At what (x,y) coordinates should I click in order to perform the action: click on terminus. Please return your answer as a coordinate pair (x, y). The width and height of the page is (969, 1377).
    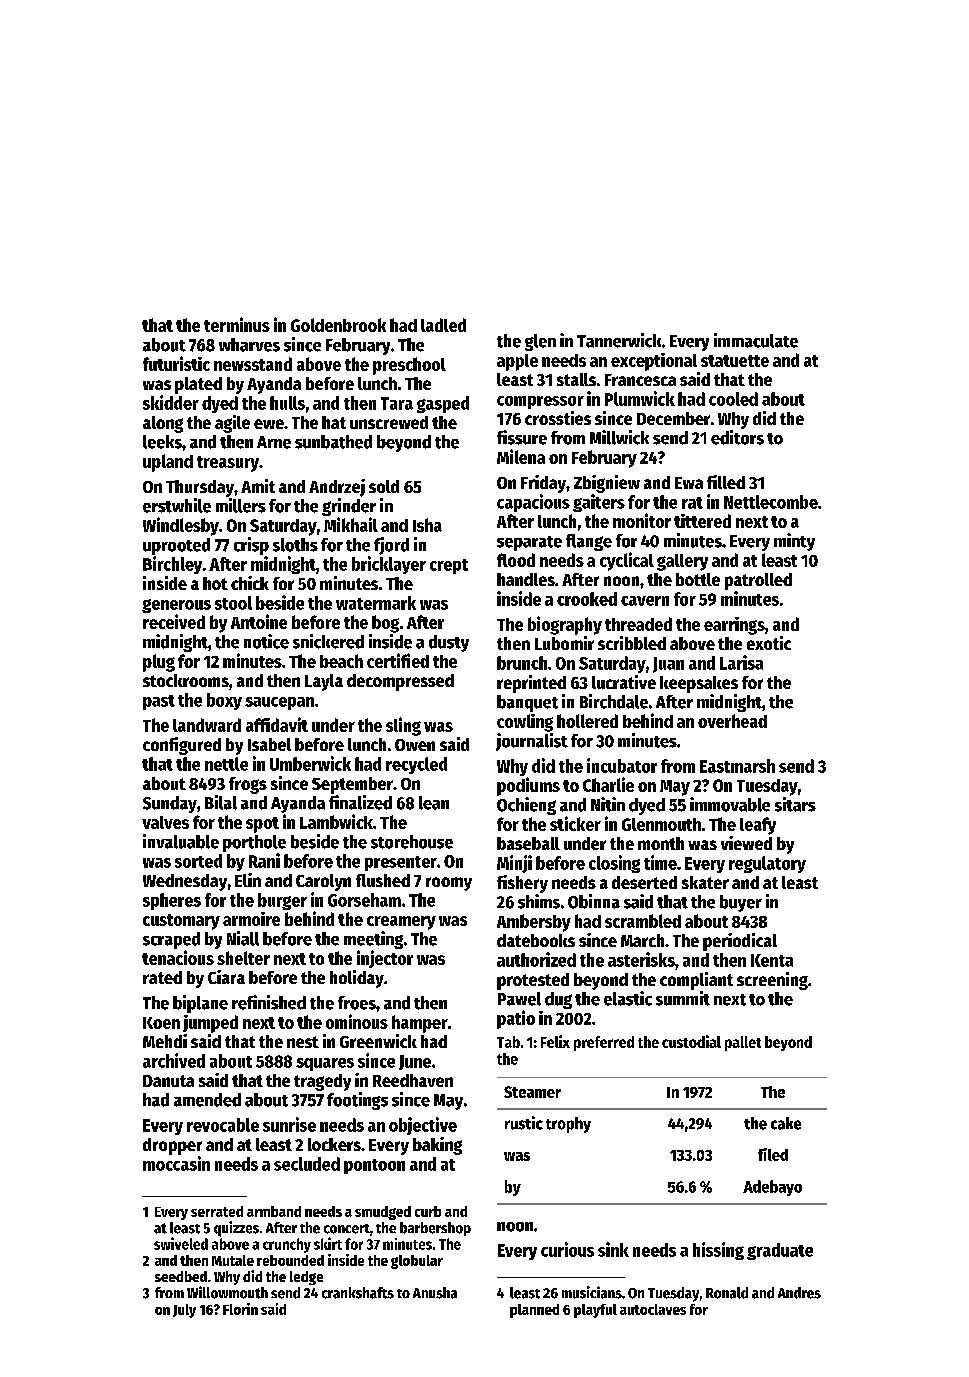
    Looking at the image, I should click on (237, 324).
